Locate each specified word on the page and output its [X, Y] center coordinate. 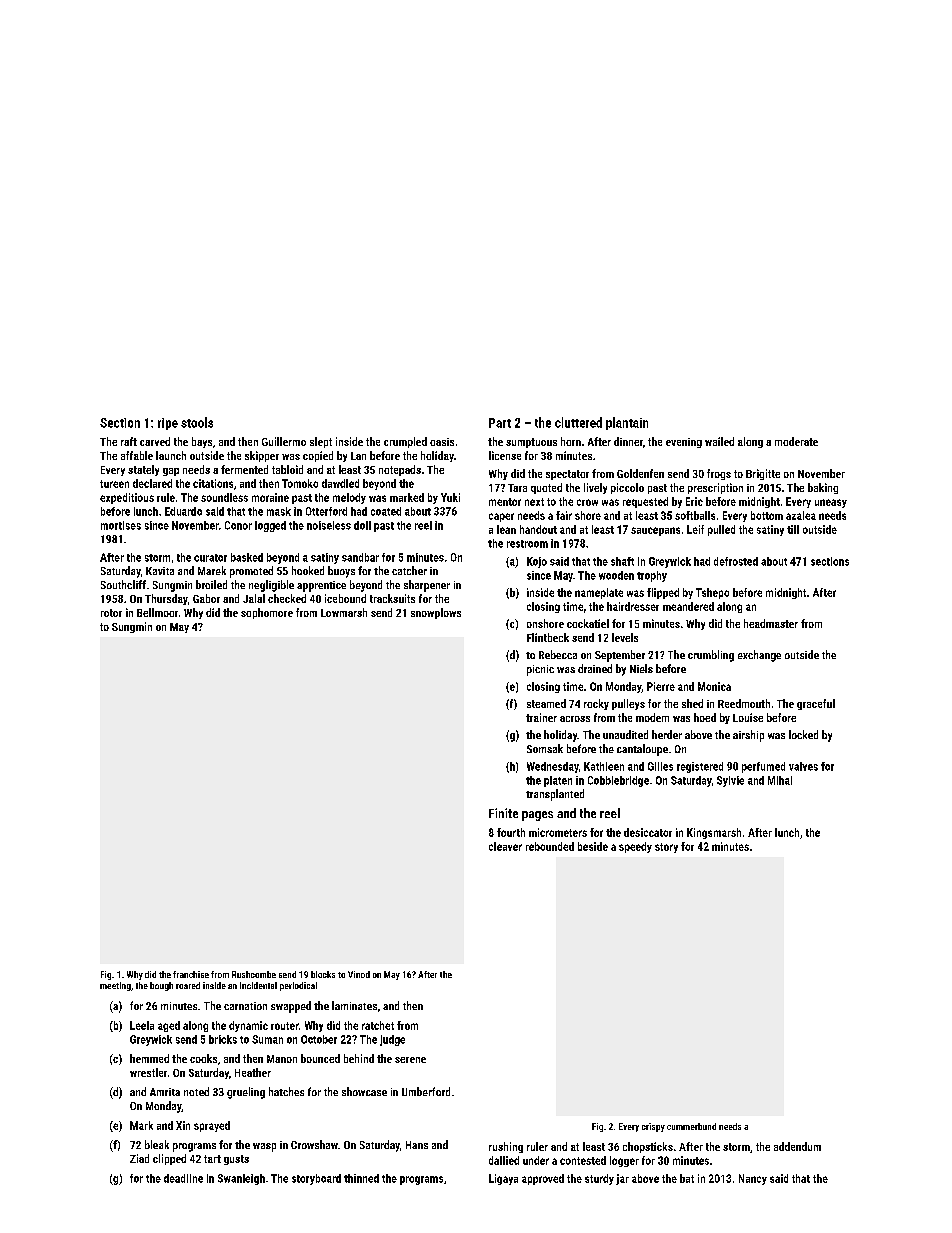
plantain [627, 423]
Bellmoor [157, 612]
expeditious [127, 498]
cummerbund [691, 1126]
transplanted [555, 795]
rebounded [550, 846]
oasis [442, 442]
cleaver [505, 846]
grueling [246, 1093]
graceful [816, 704]
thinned [361, 1178]
